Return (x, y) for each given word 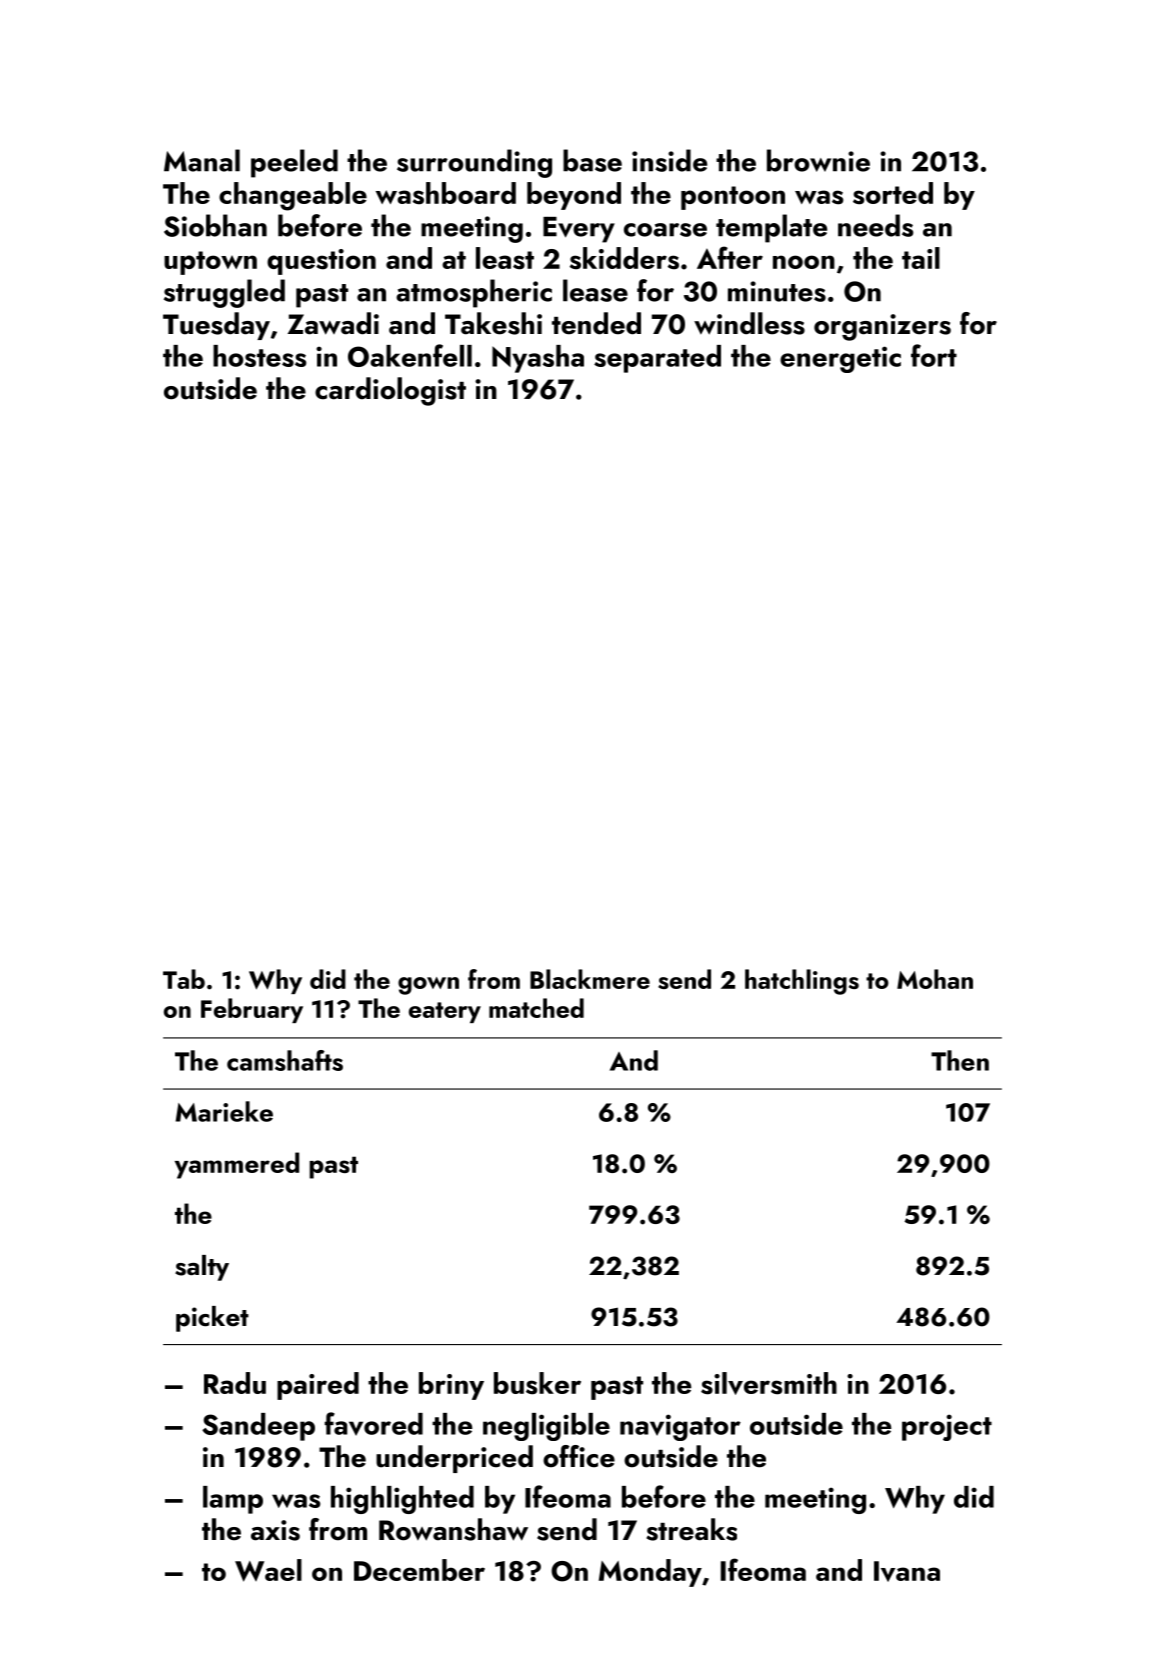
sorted (893, 193)
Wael (268, 1570)
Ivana (907, 1571)
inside (669, 160)
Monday (650, 1573)
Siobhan (215, 225)
